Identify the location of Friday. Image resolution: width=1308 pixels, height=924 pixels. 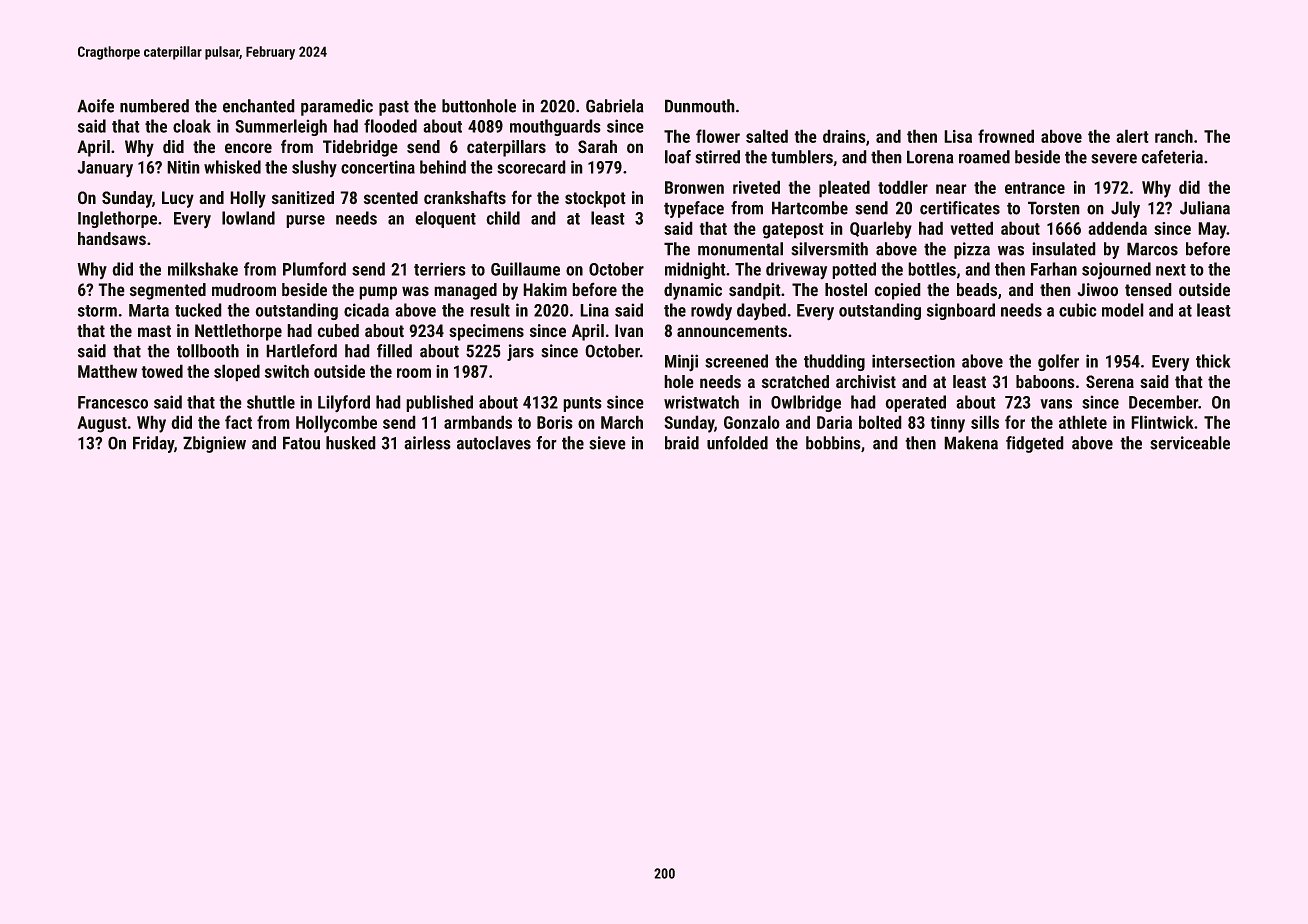
(153, 444).
